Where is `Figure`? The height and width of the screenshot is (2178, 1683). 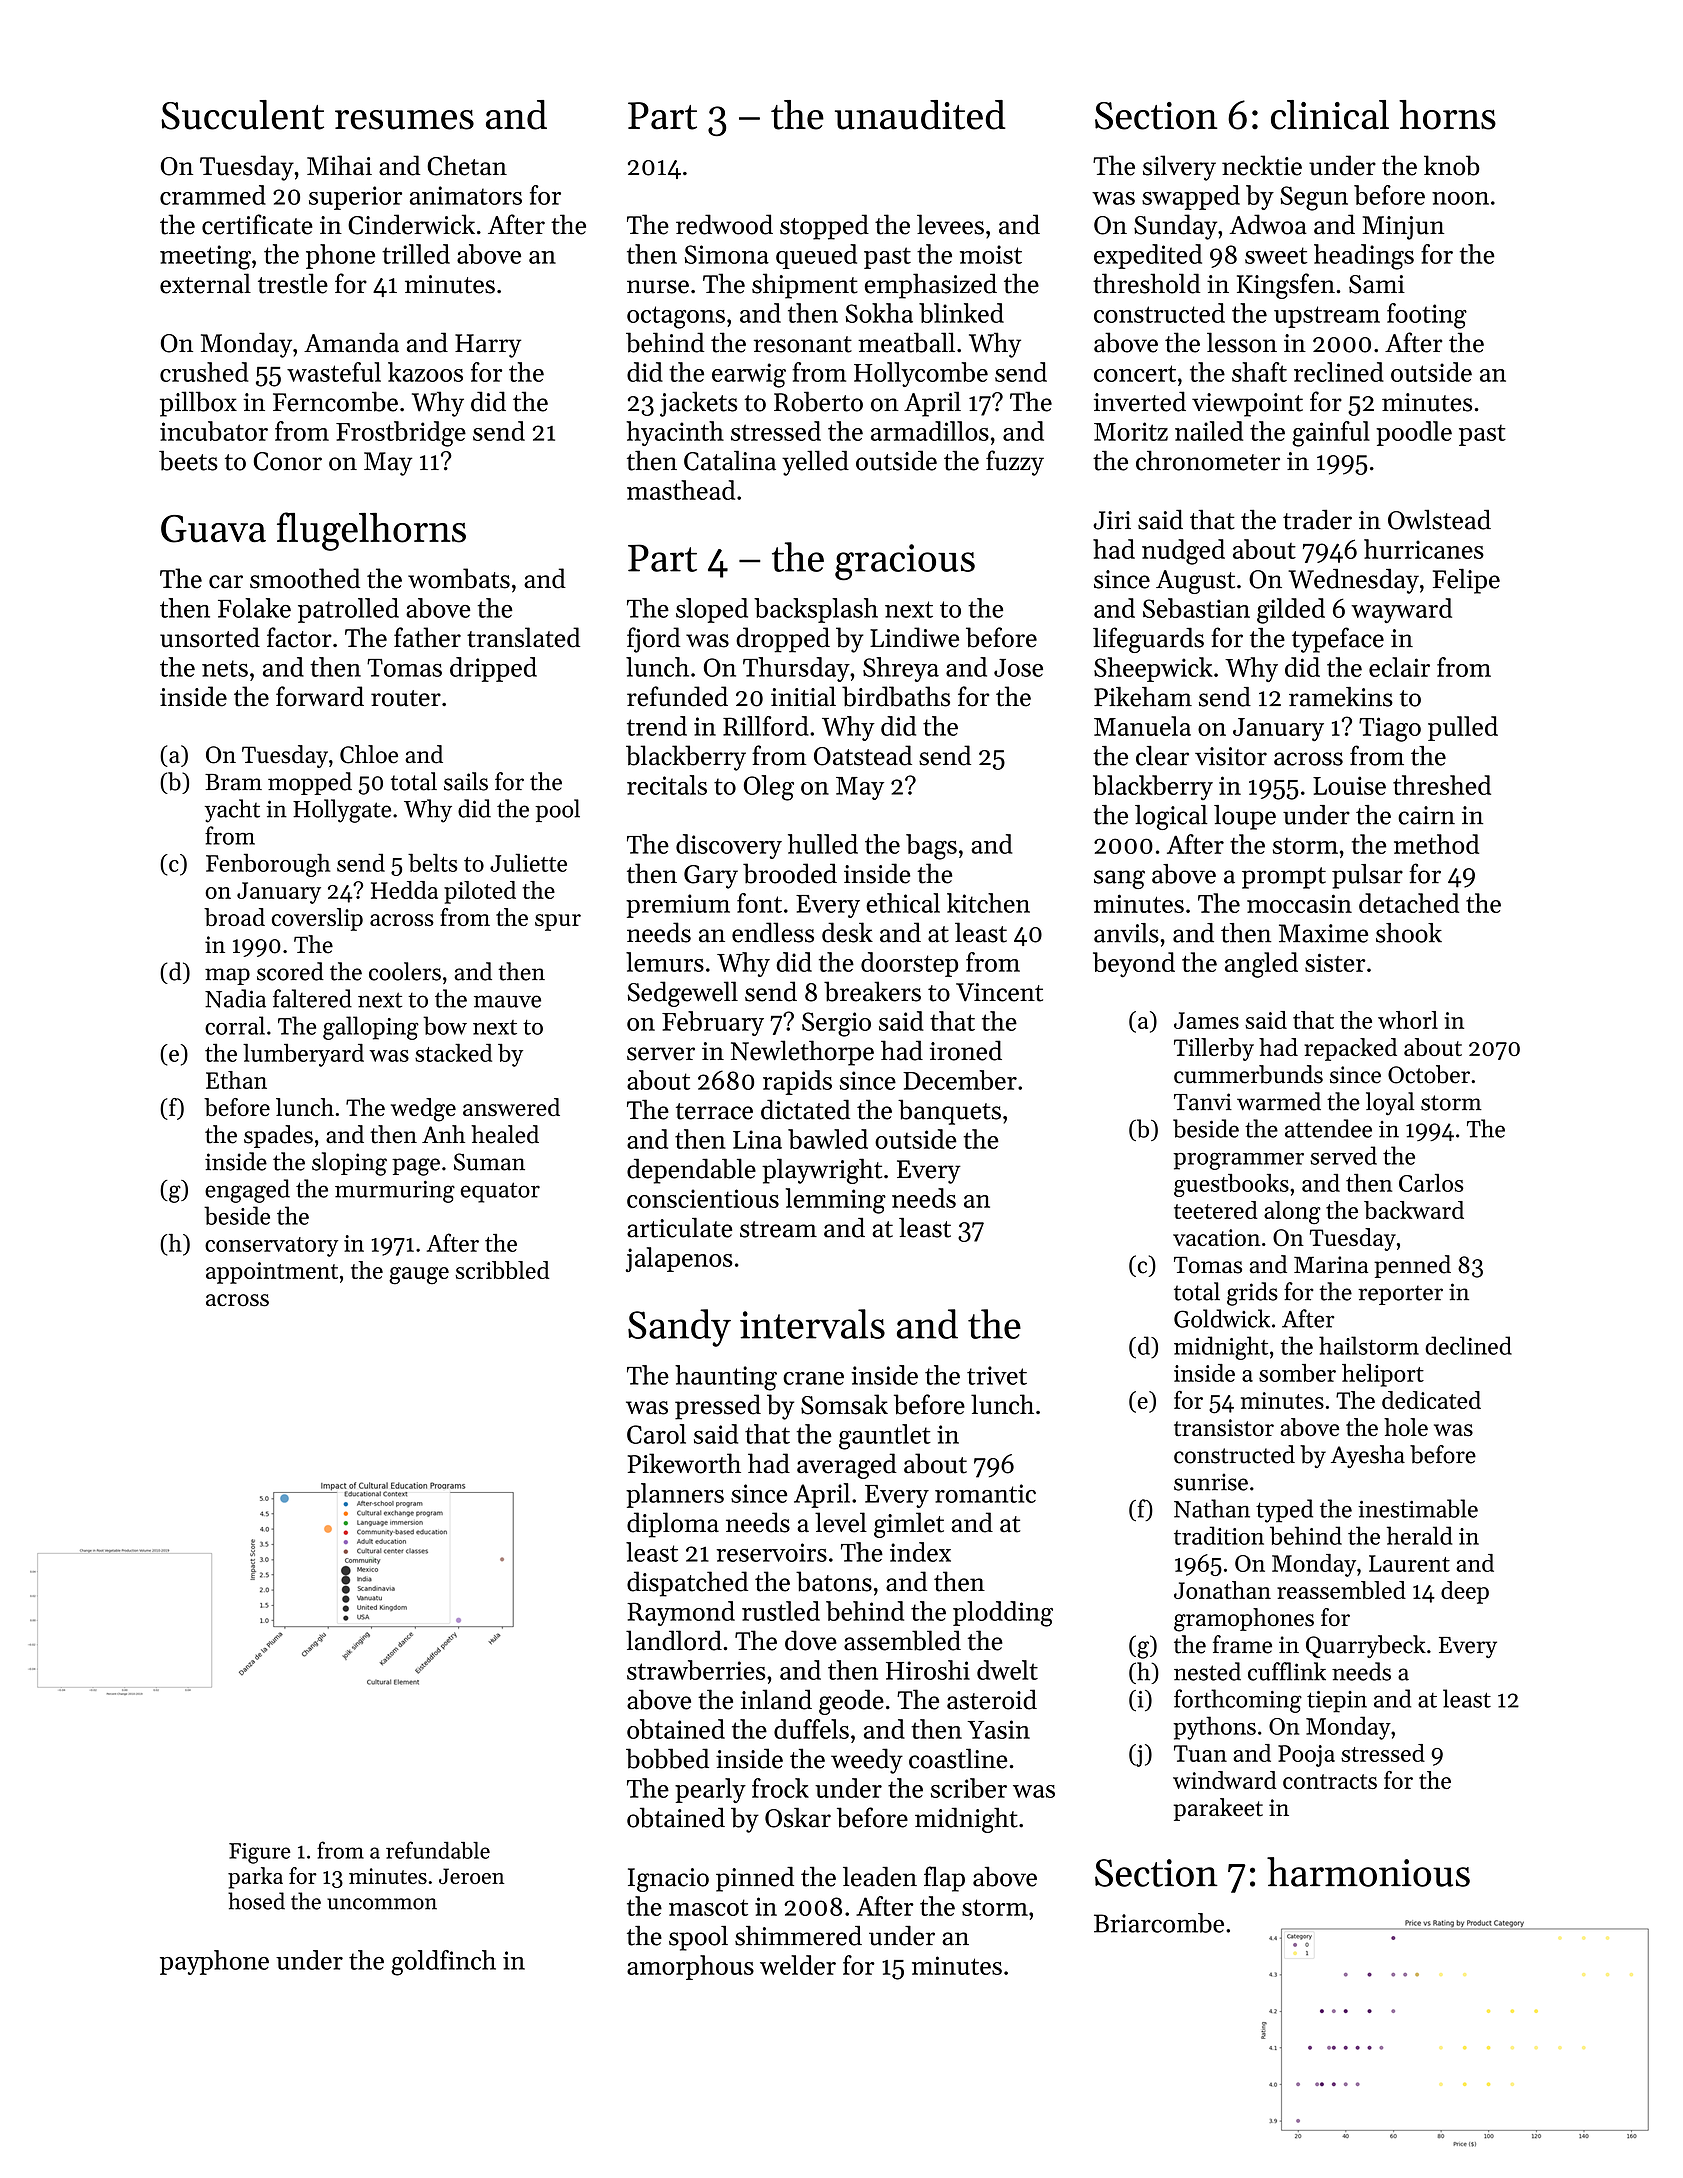
Figure is located at coordinates (260, 1853).
